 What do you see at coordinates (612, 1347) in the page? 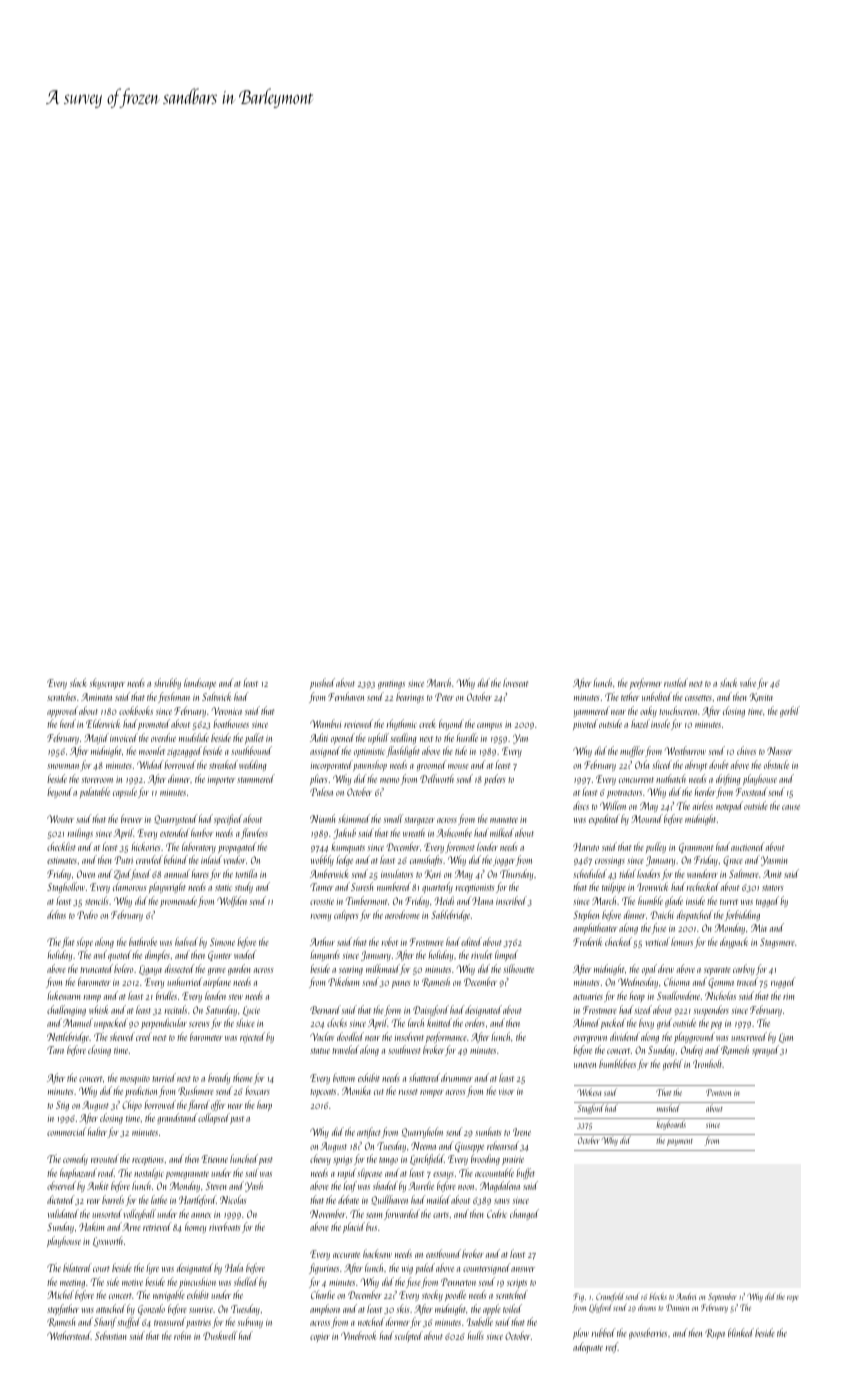
I see `reef` at bounding box center [612, 1347].
